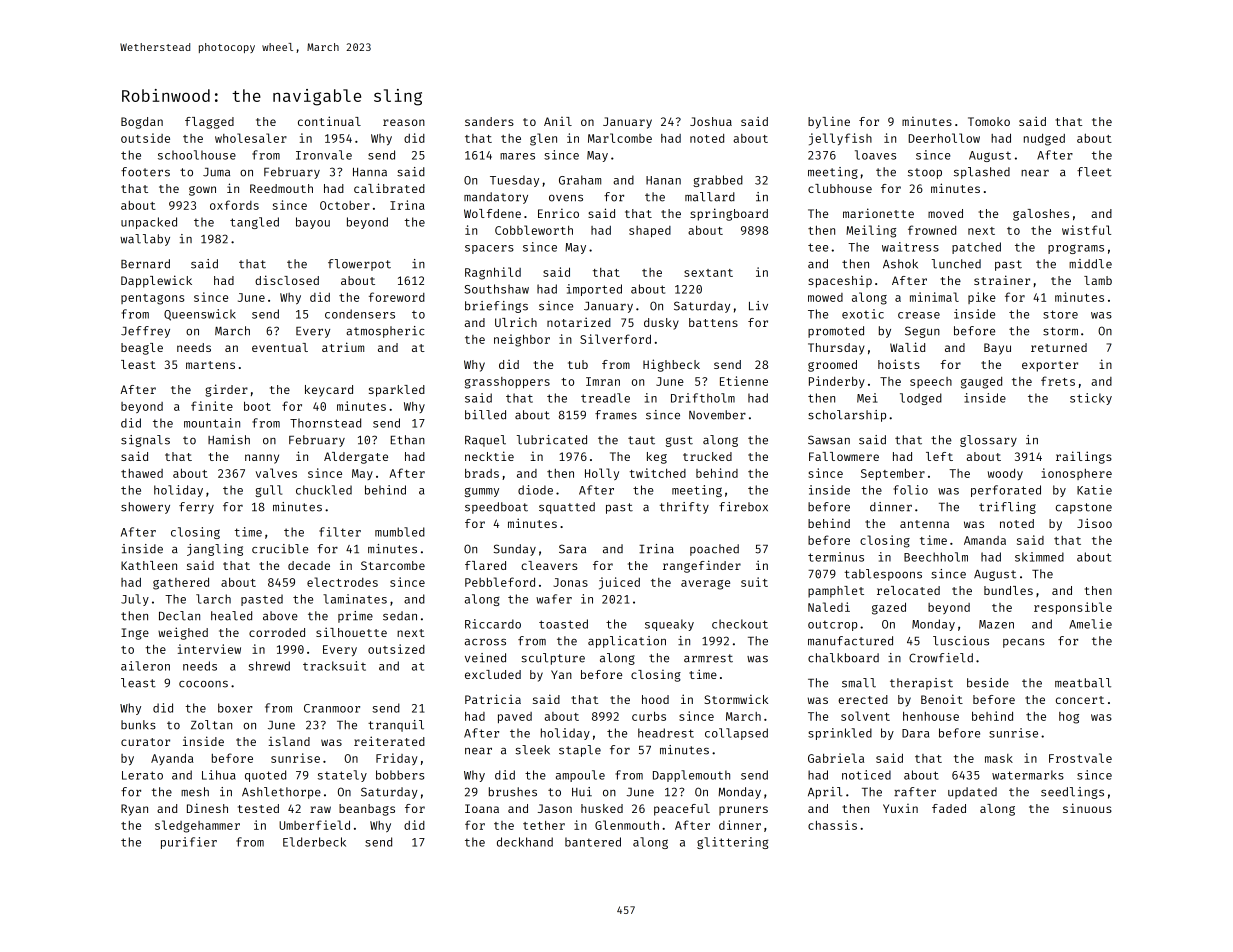 This document has height=952, width=1233. I want to click on armrest, so click(708, 658).
